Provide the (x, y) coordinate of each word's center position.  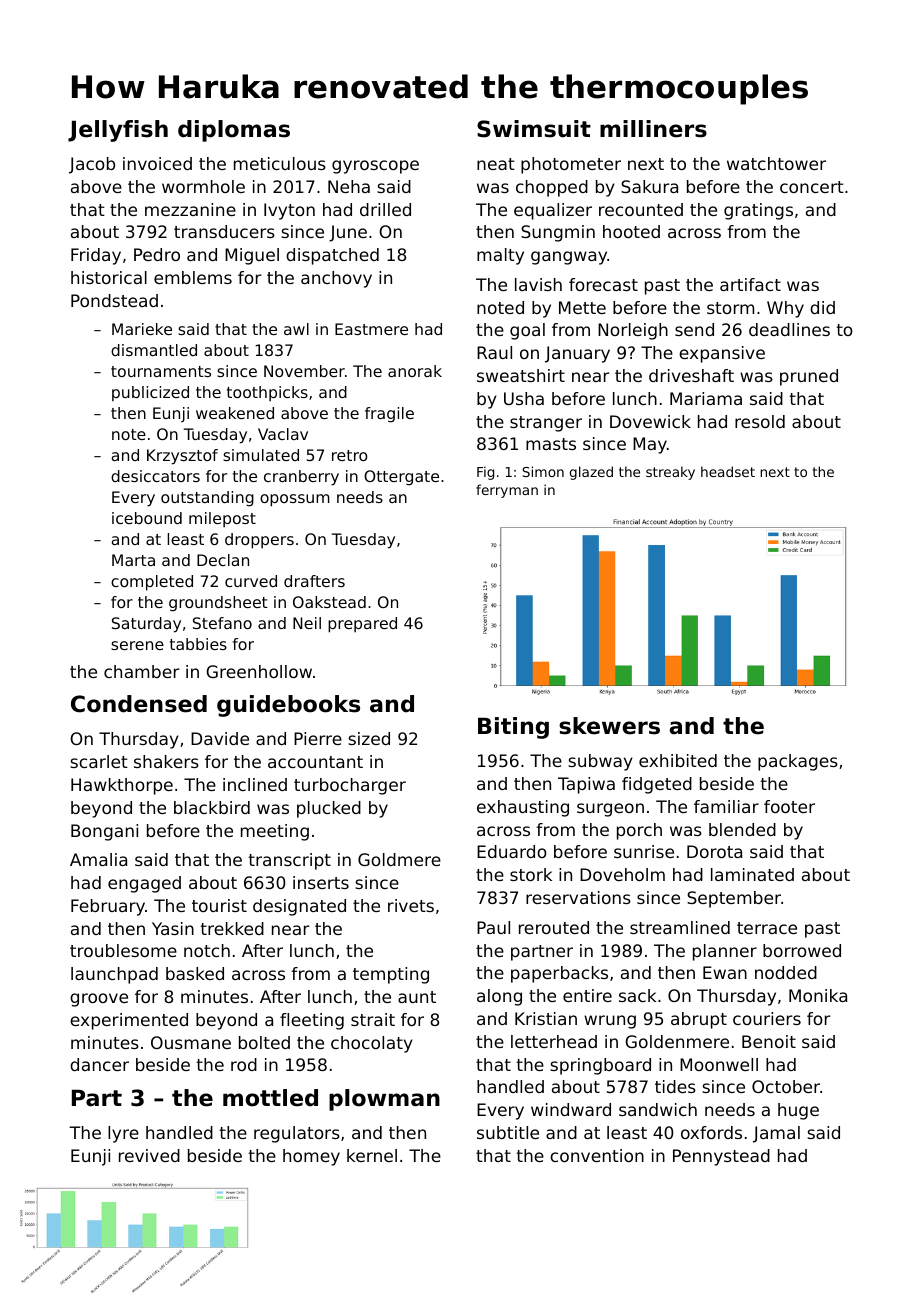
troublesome (123, 950)
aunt (417, 997)
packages (798, 762)
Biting (513, 728)
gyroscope (375, 167)
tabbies (198, 644)
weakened (235, 413)
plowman (384, 1100)
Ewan (725, 972)
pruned (809, 377)
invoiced (157, 163)
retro (350, 455)
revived (149, 1155)
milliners (653, 129)
